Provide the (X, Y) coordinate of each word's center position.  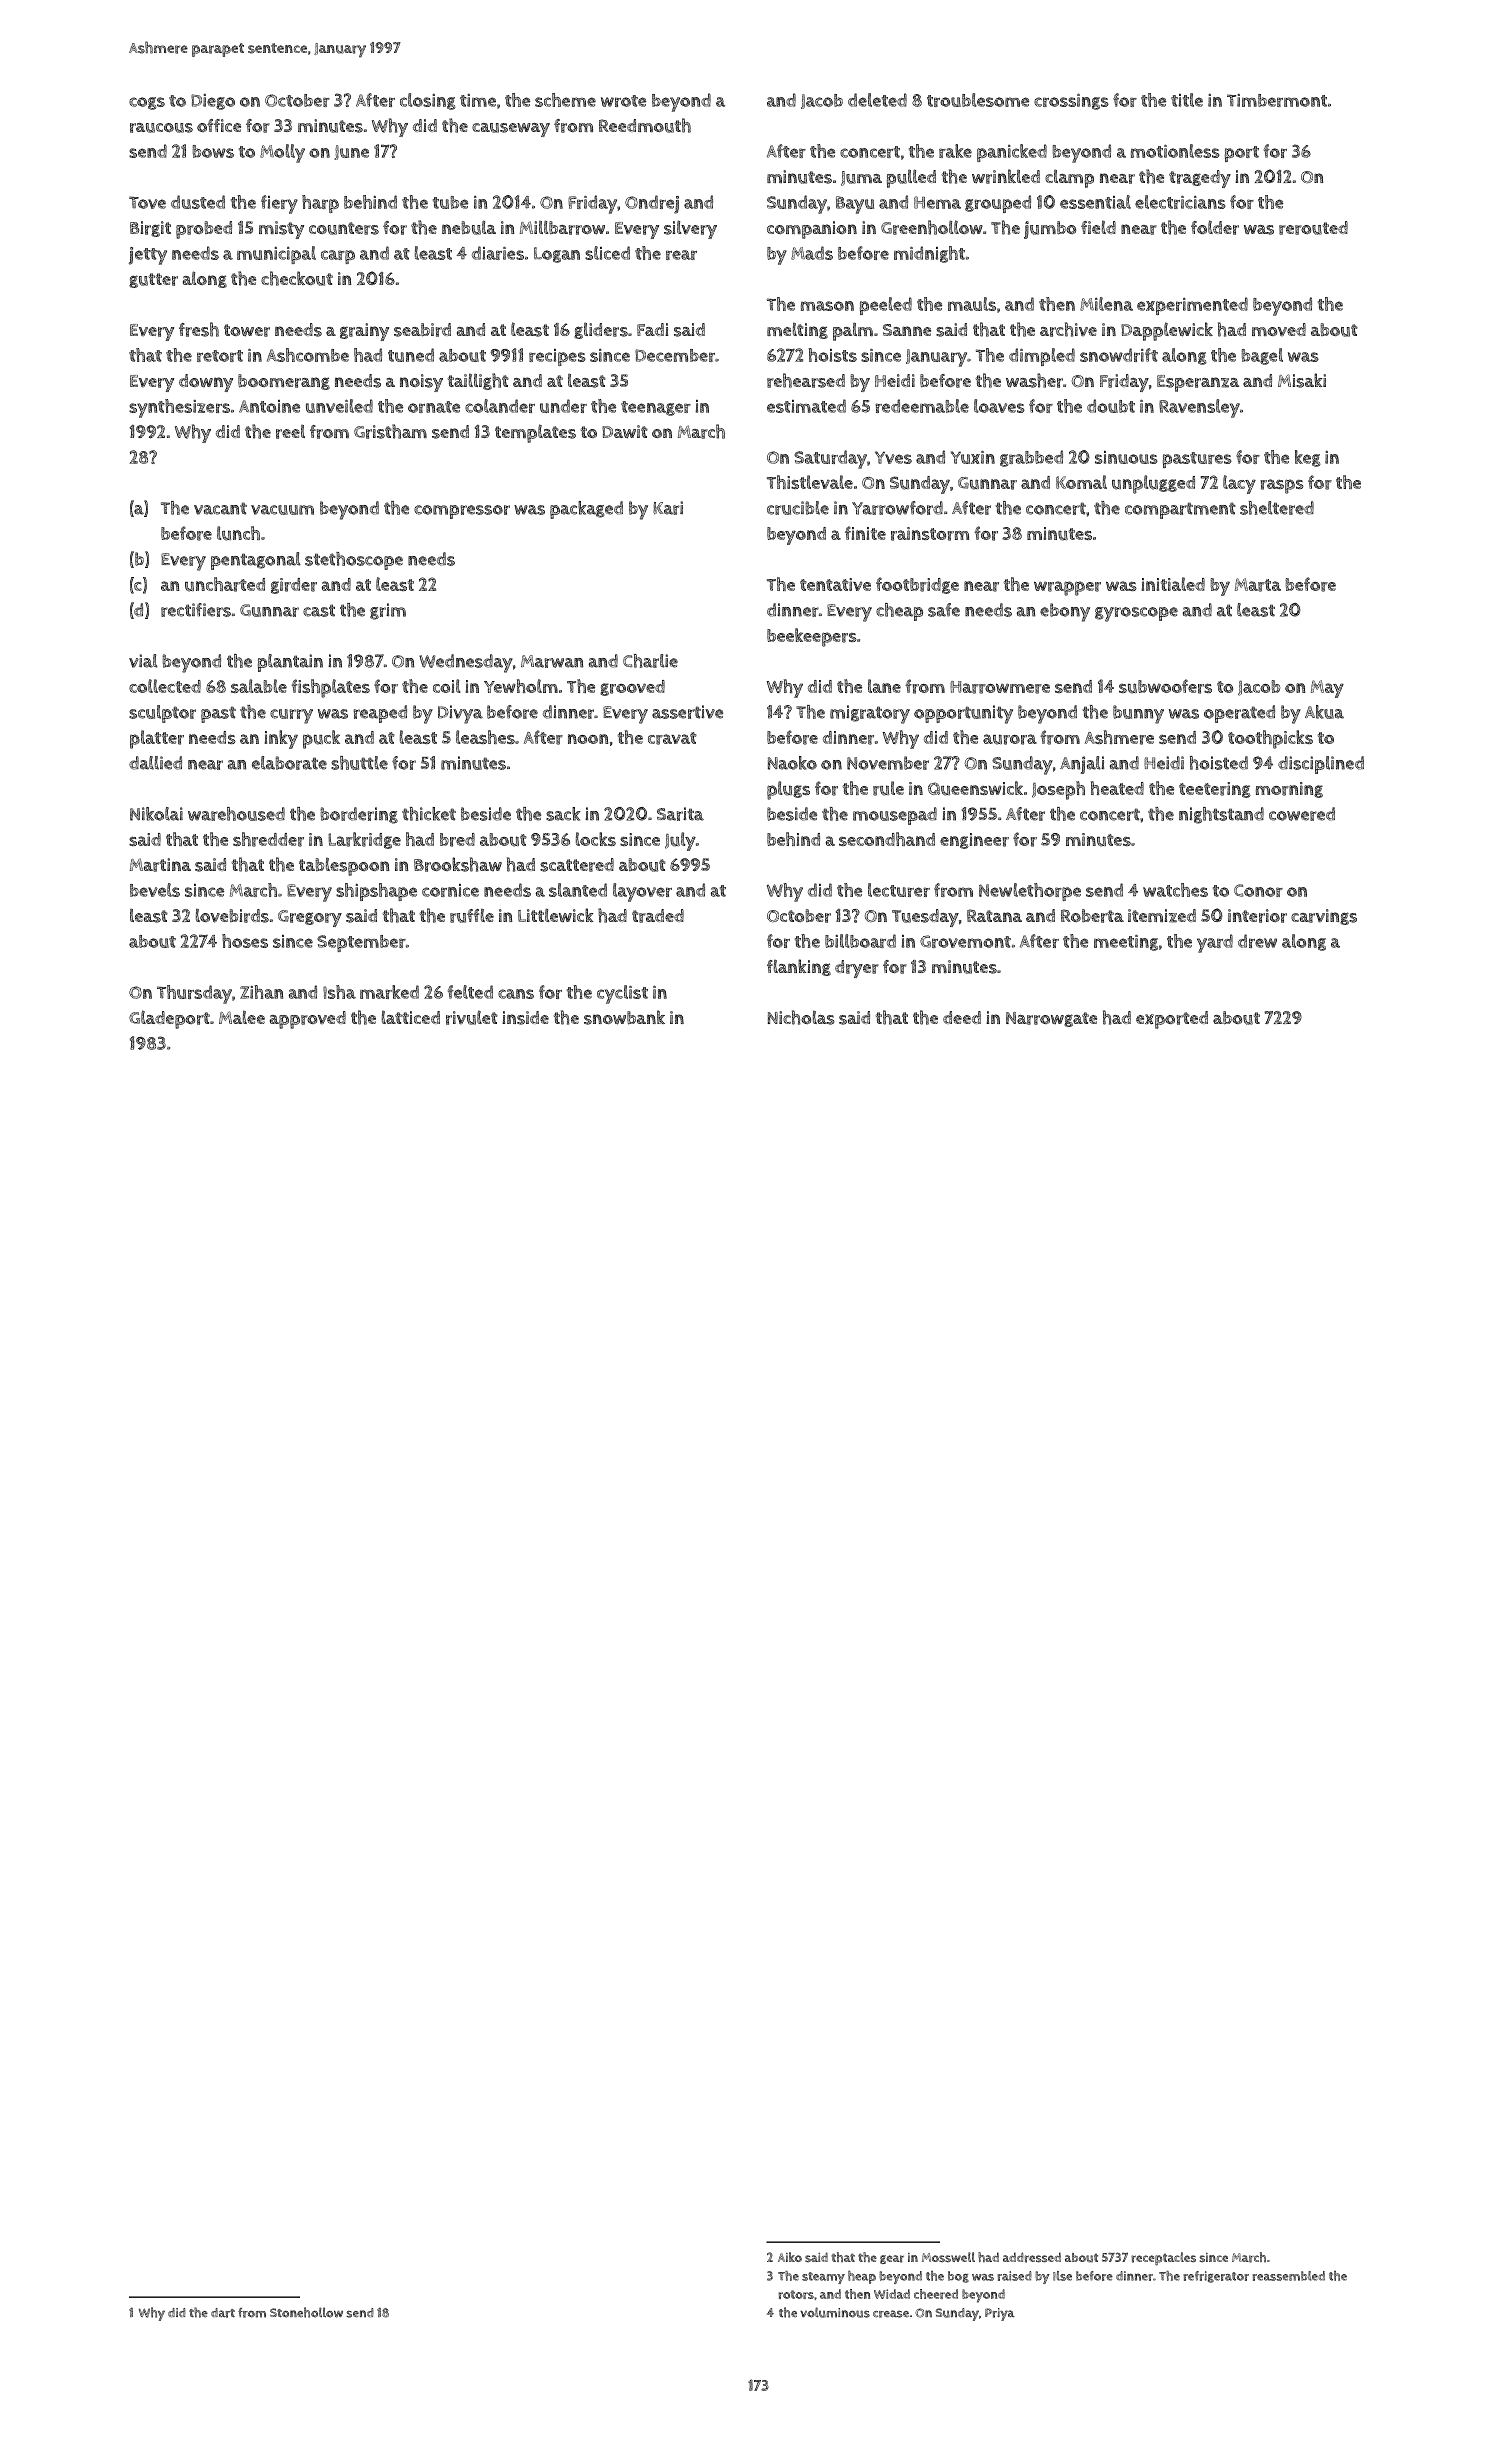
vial (143, 661)
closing (428, 101)
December (675, 355)
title (1187, 100)
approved (308, 1020)
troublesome (978, 100)
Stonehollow (306, 2312)
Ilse (1062, 2276)
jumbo (1050, 230)
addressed (1032, 2257)
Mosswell (948, 2257)
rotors (796, 2294)
